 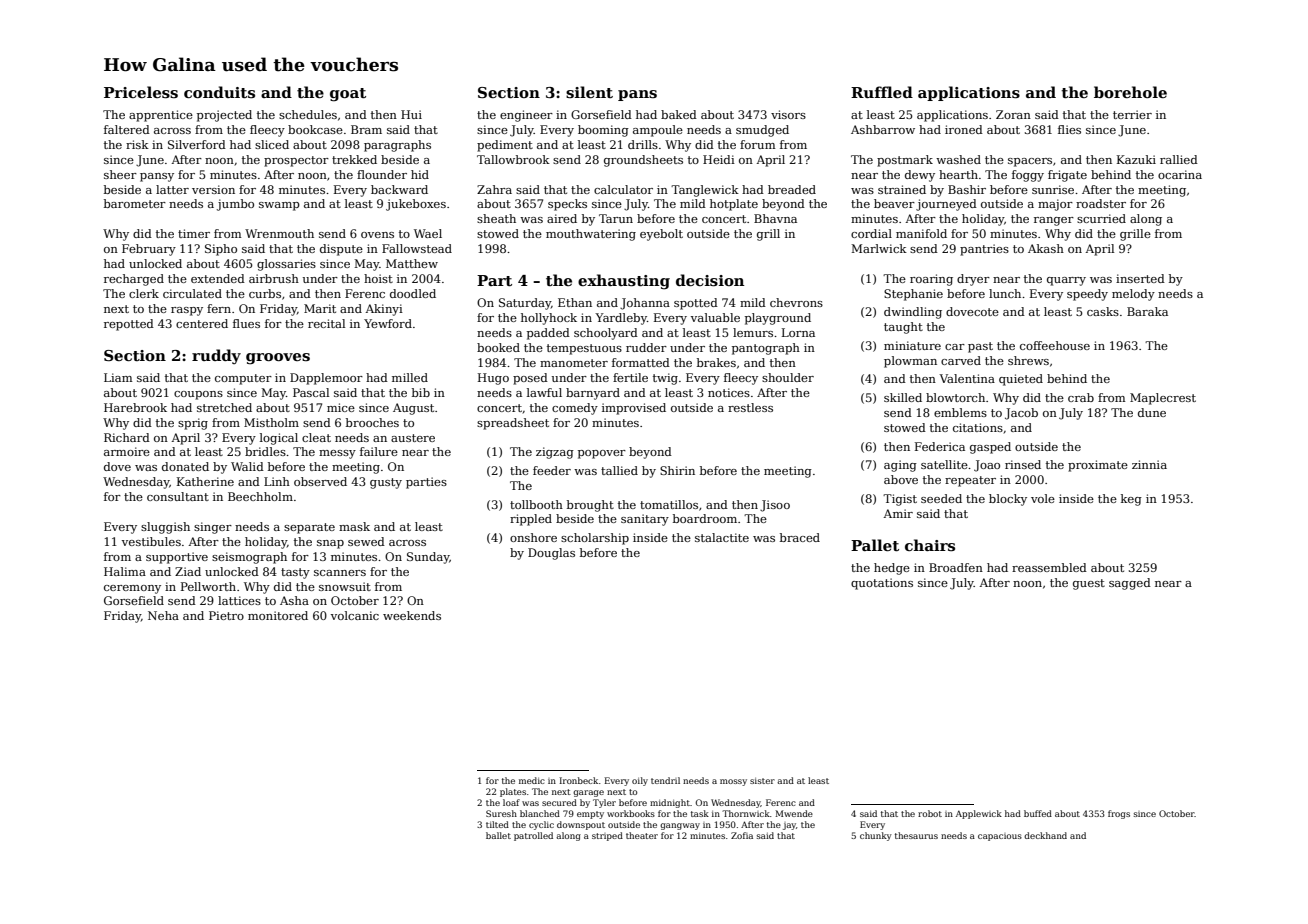 I want to click on lunch, so click(x=1005, y=293).
